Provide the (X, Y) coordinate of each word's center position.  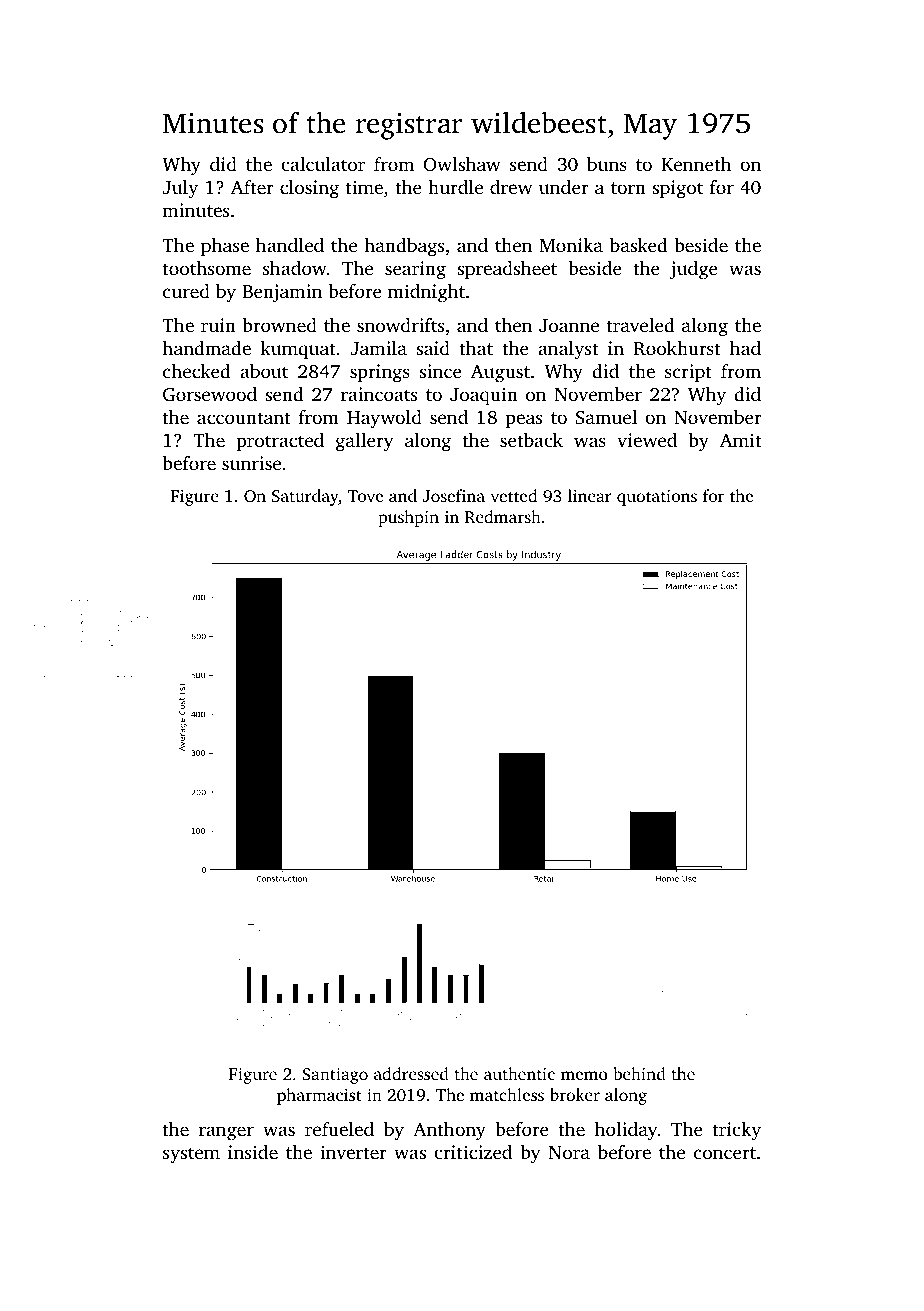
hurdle (455, 187)
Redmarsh (503, 516)
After (252, 187)
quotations (657, 498)
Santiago (335, 1076)
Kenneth (696, 164)
